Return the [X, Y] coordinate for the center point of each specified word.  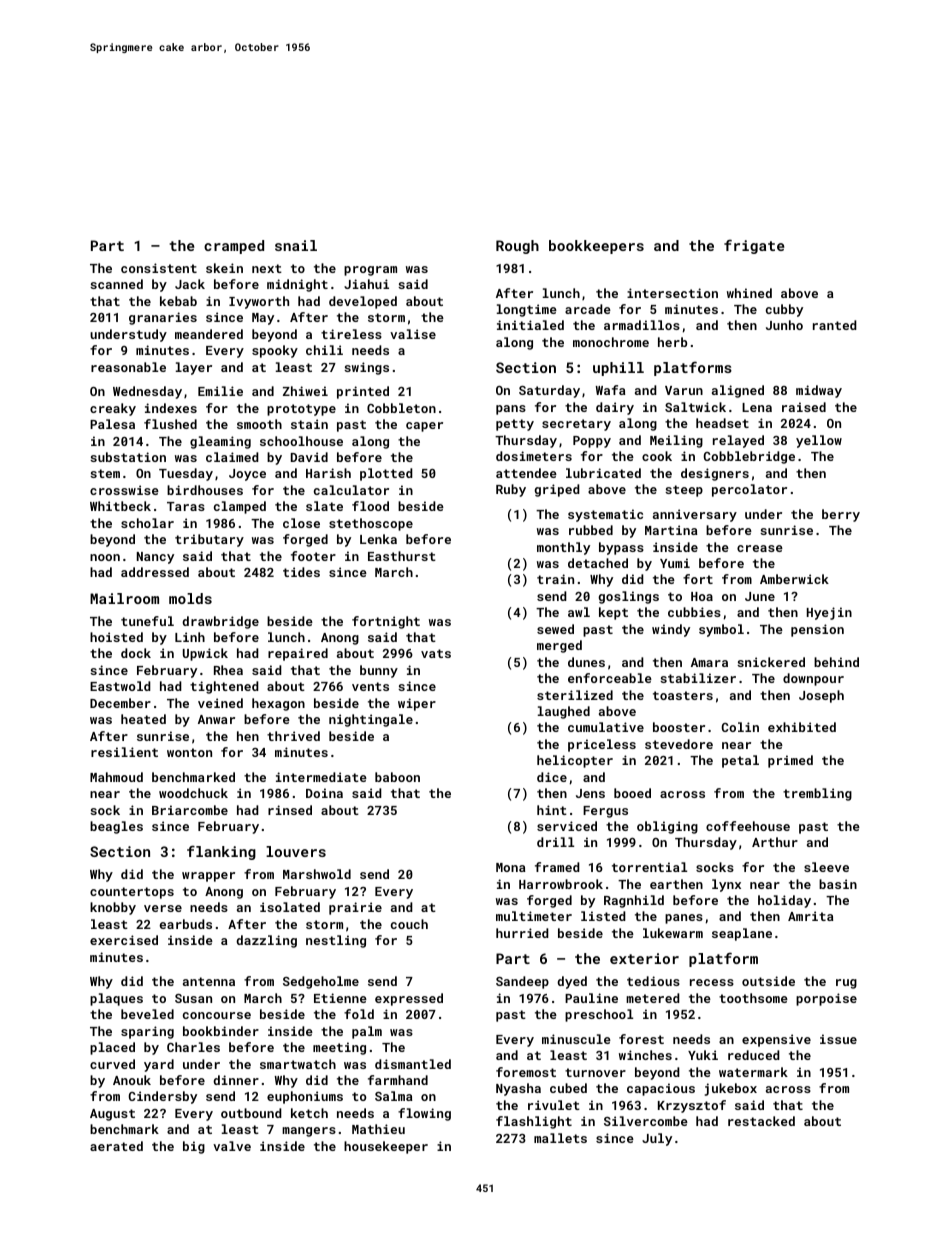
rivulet [554, 1105]
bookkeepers [596, 247]
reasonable [128, 367]
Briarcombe [190, 810]
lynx [726, 885]
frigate [754, 246]
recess [712, 982]
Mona [511, 867]
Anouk [132, 1080]
